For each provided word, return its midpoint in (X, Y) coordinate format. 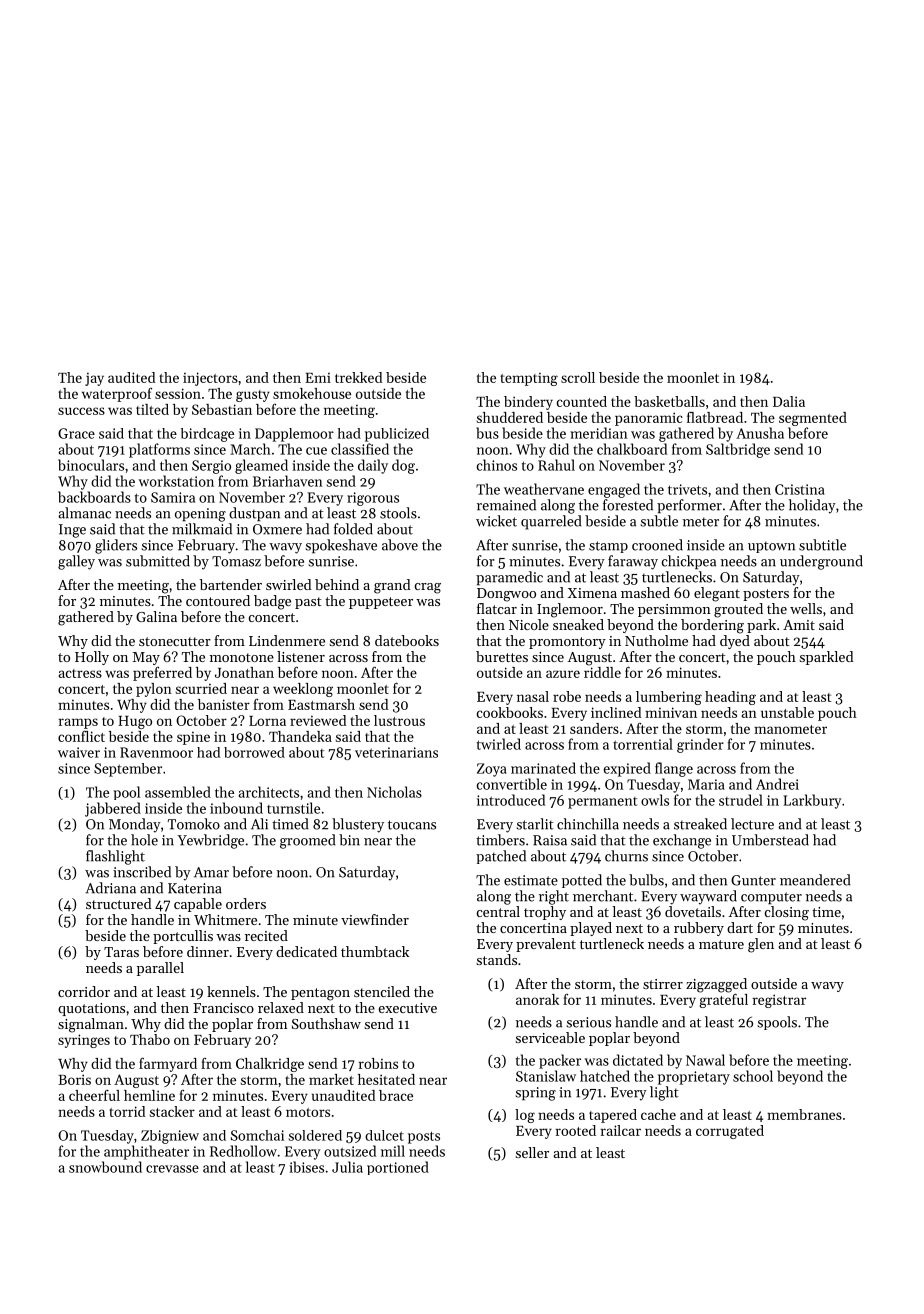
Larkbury (812, 801)
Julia (347, 1167)
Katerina (195, 888)
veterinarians (396, 752)
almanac (84, 513)
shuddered (510, 417)
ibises (306, 1167)
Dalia (789, 401)
